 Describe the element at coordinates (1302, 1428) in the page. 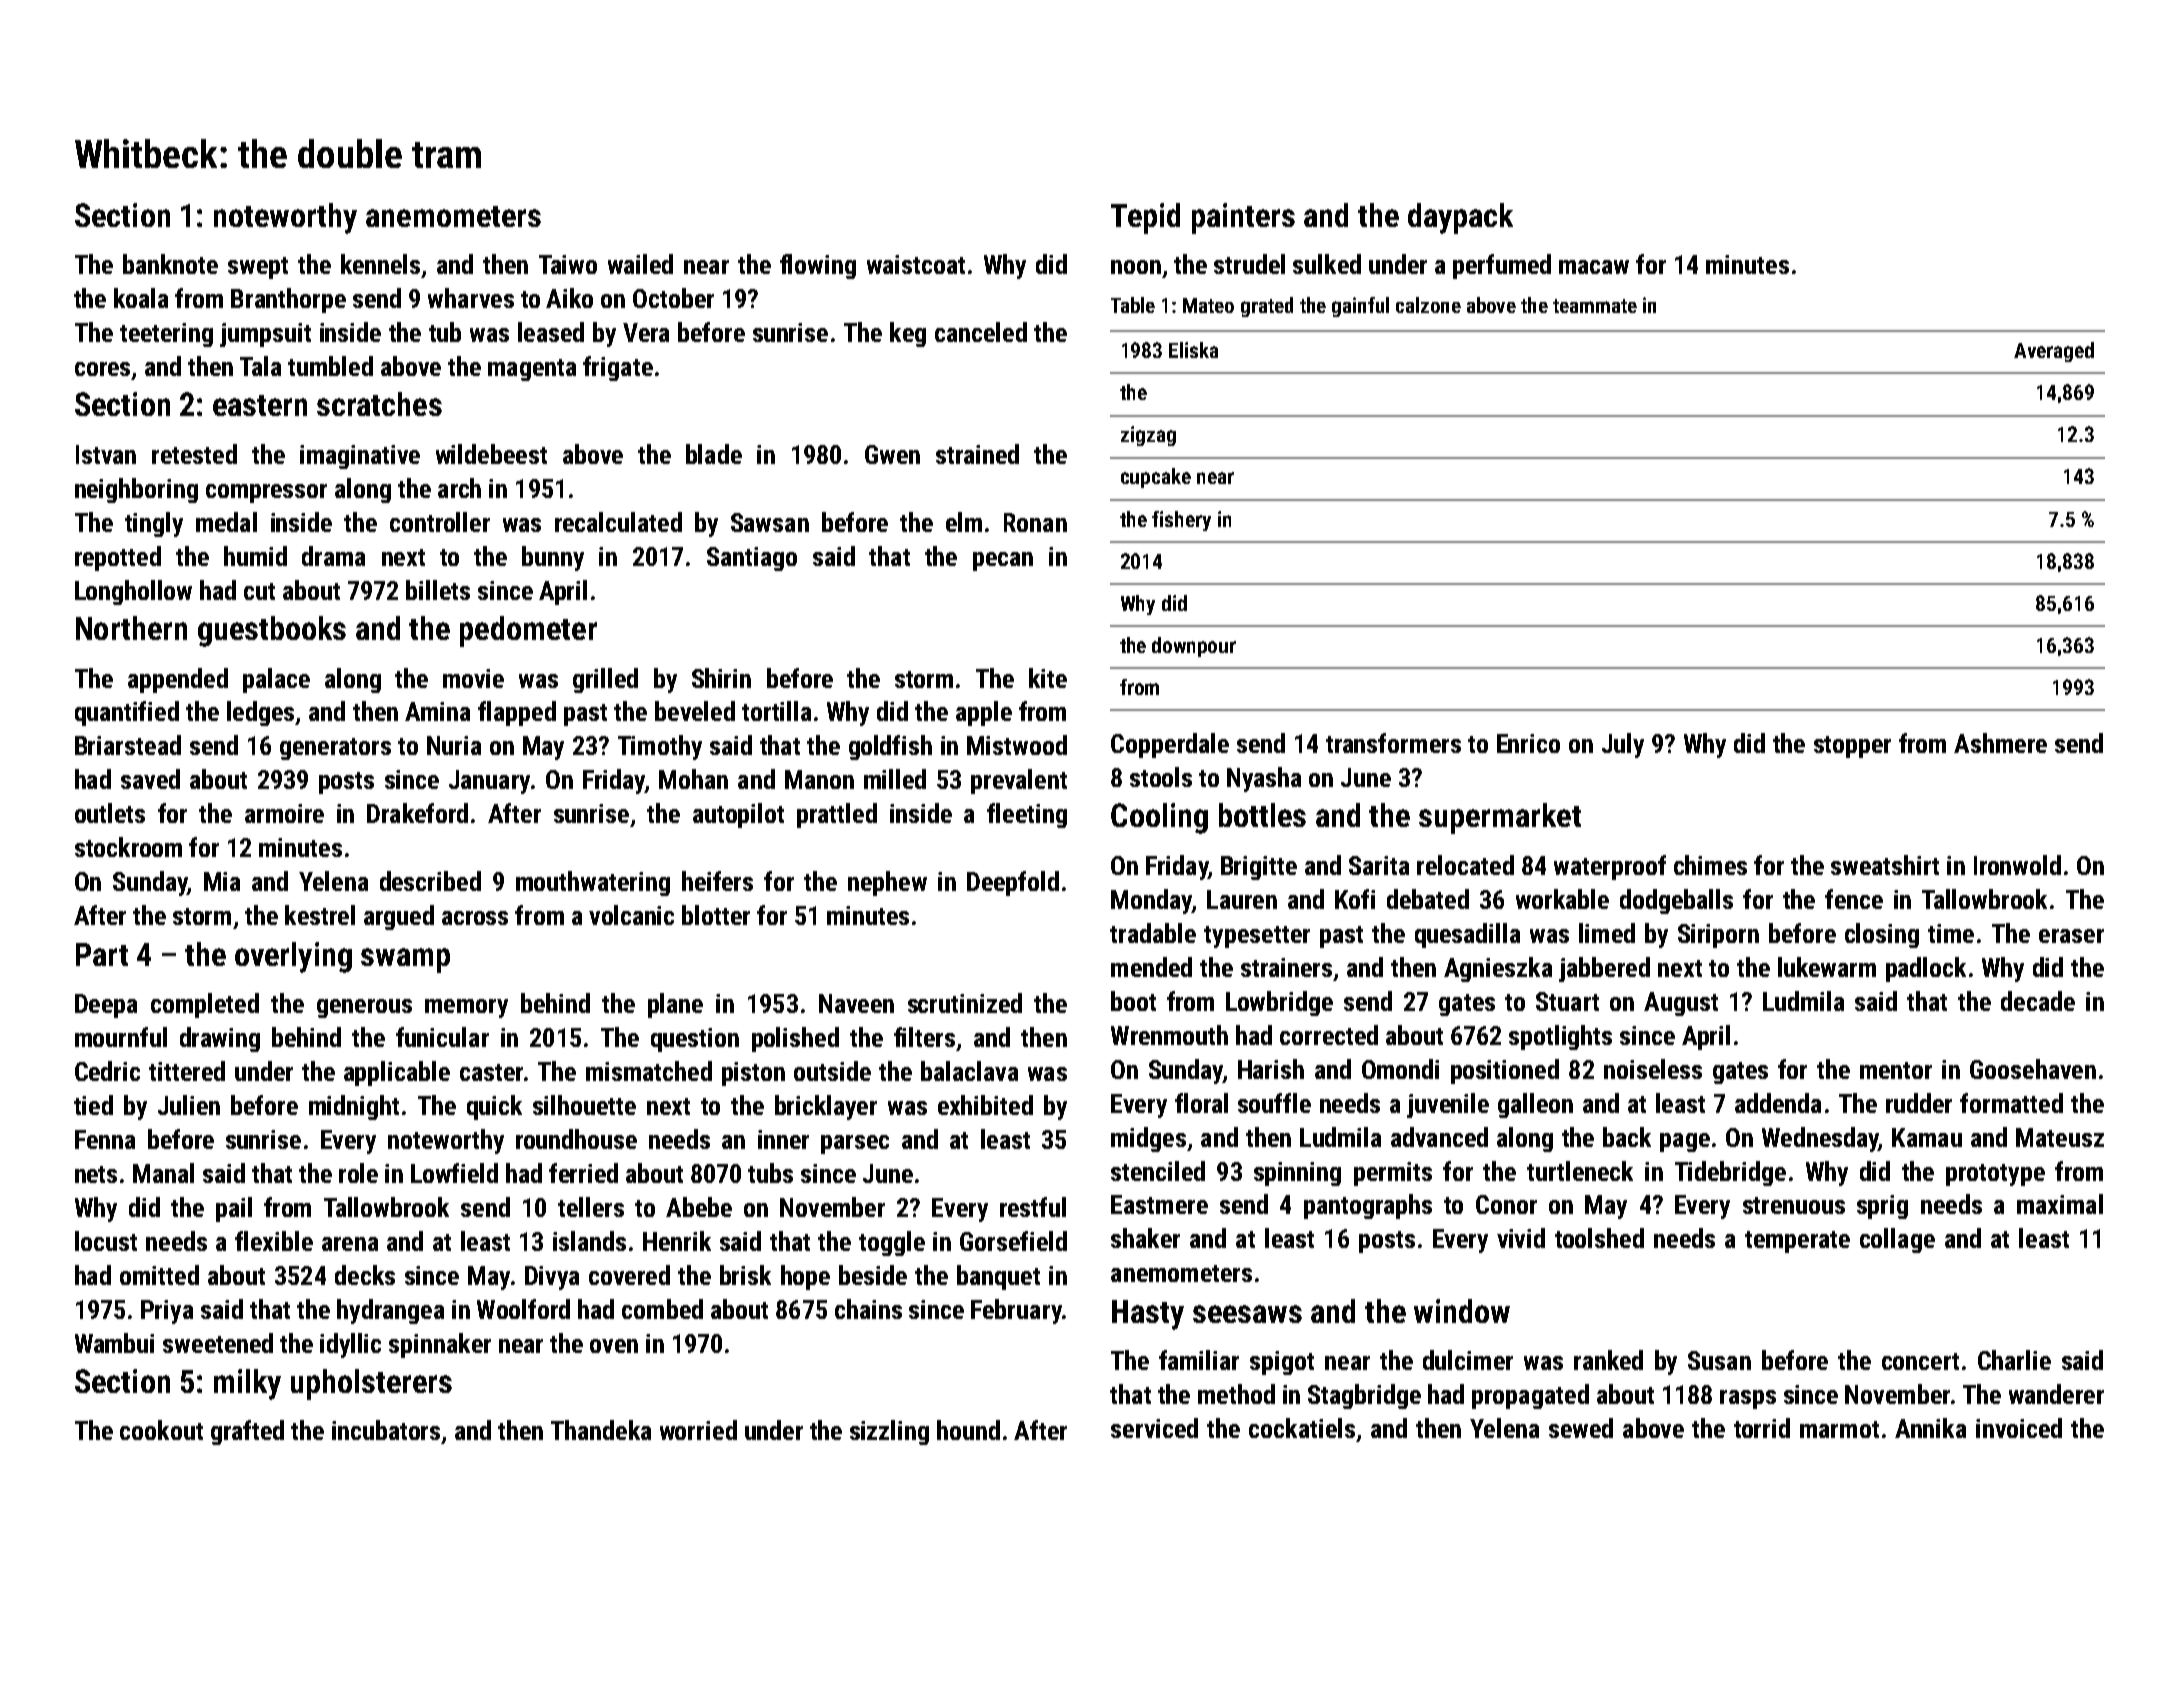

I see `cockatiels` at that location.
